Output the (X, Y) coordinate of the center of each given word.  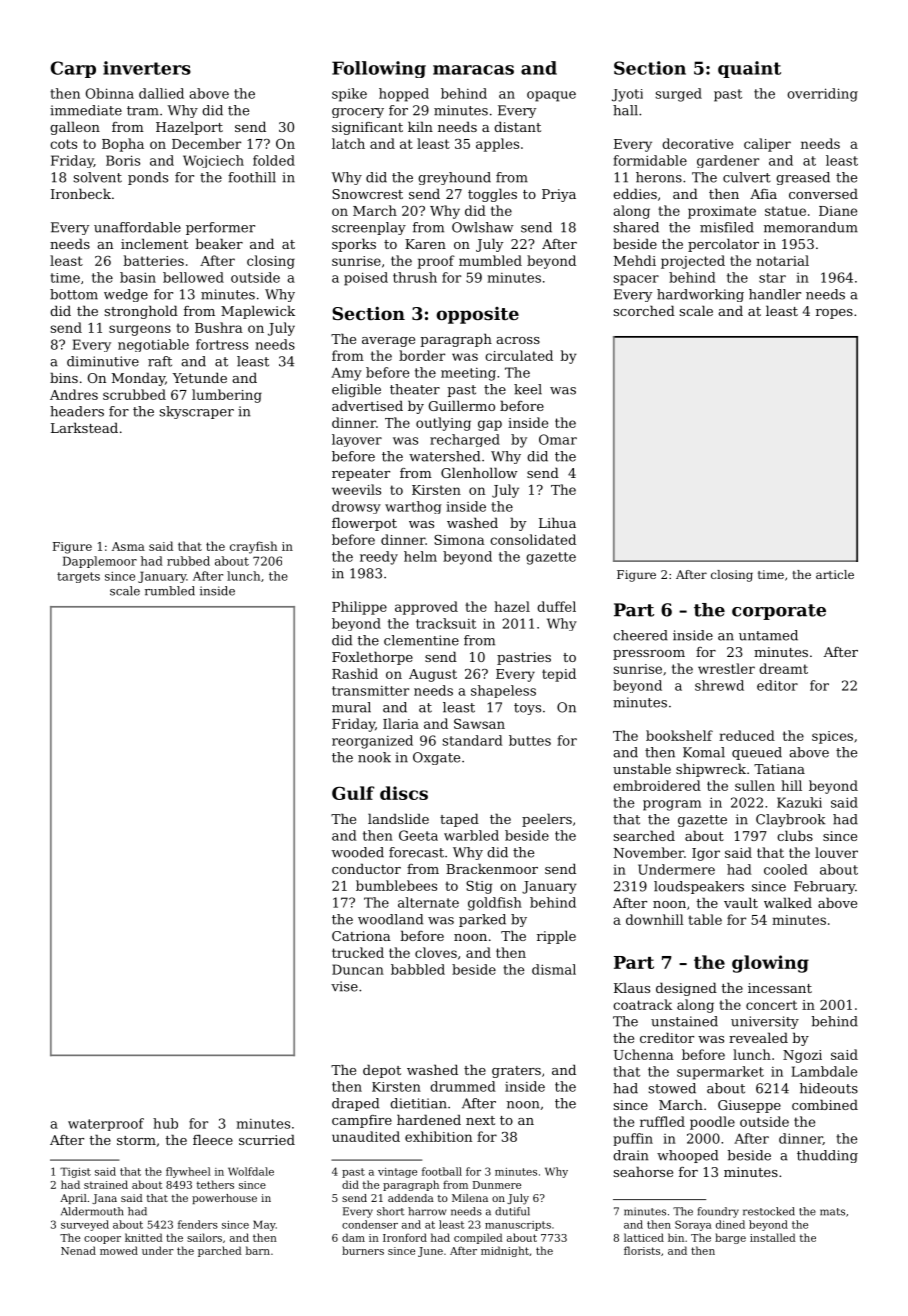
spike (349, 95)
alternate (428, 902)
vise (344, 986)
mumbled (490, 260)
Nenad (78, 1250)
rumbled (170, 591)
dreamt (783, 668)
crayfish (253, 547)
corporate (779, 612)
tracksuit (446, 623)
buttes (530, 740)
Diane (838, 211)
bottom (74, 294)
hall (625, 110)
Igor (706, 854)
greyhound (454, 178)
